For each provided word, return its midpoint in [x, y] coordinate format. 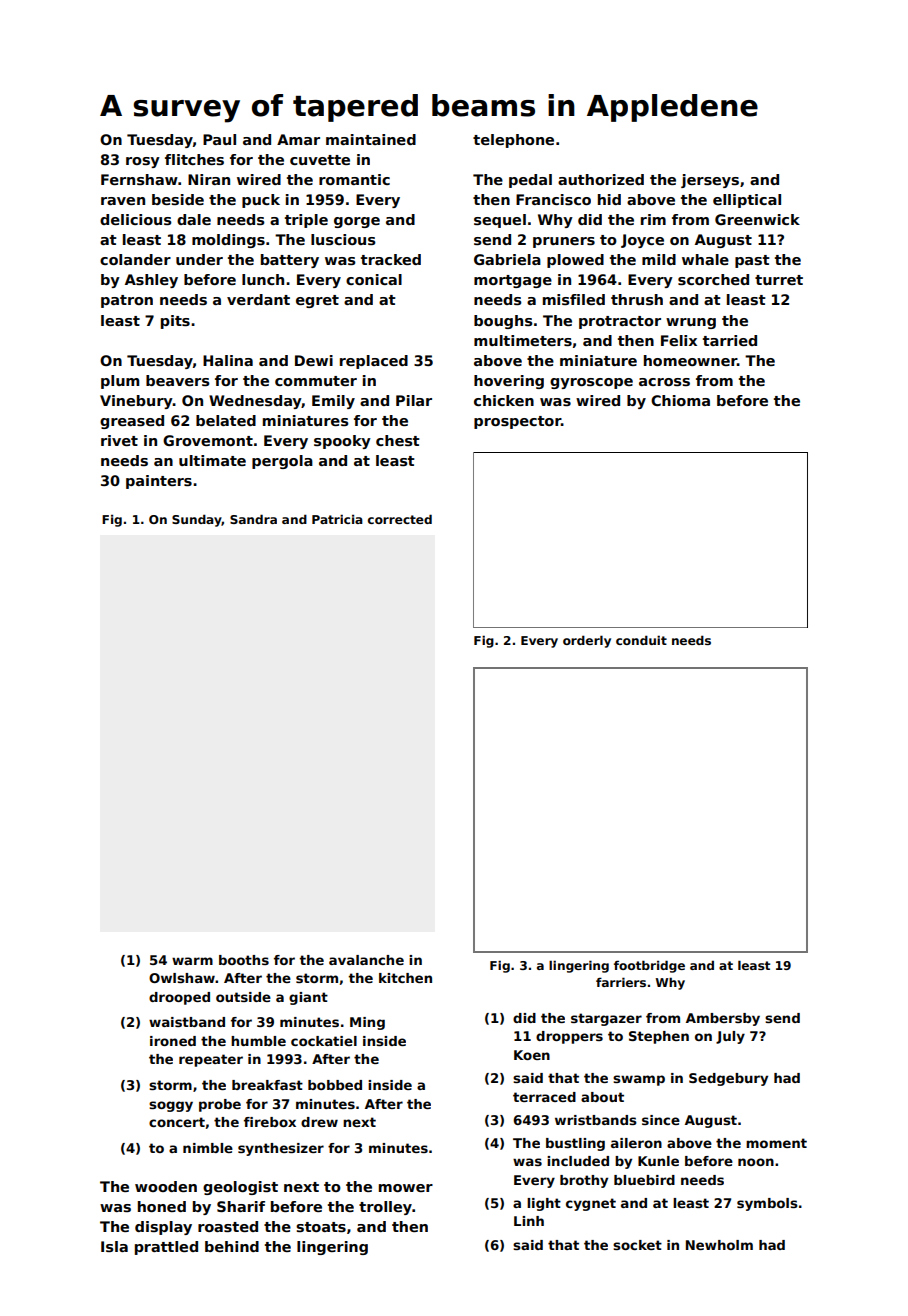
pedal [530, 181]
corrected [400, 519]
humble [258, 1041]
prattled [166, 1248]
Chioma [680, 400]
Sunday [197, 520]
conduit [641, 640]
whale [705, 259]
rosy [143, 162]
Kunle [658, 1161]
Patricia [337, 519]
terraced [544, 1097]
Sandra [253, 519]
